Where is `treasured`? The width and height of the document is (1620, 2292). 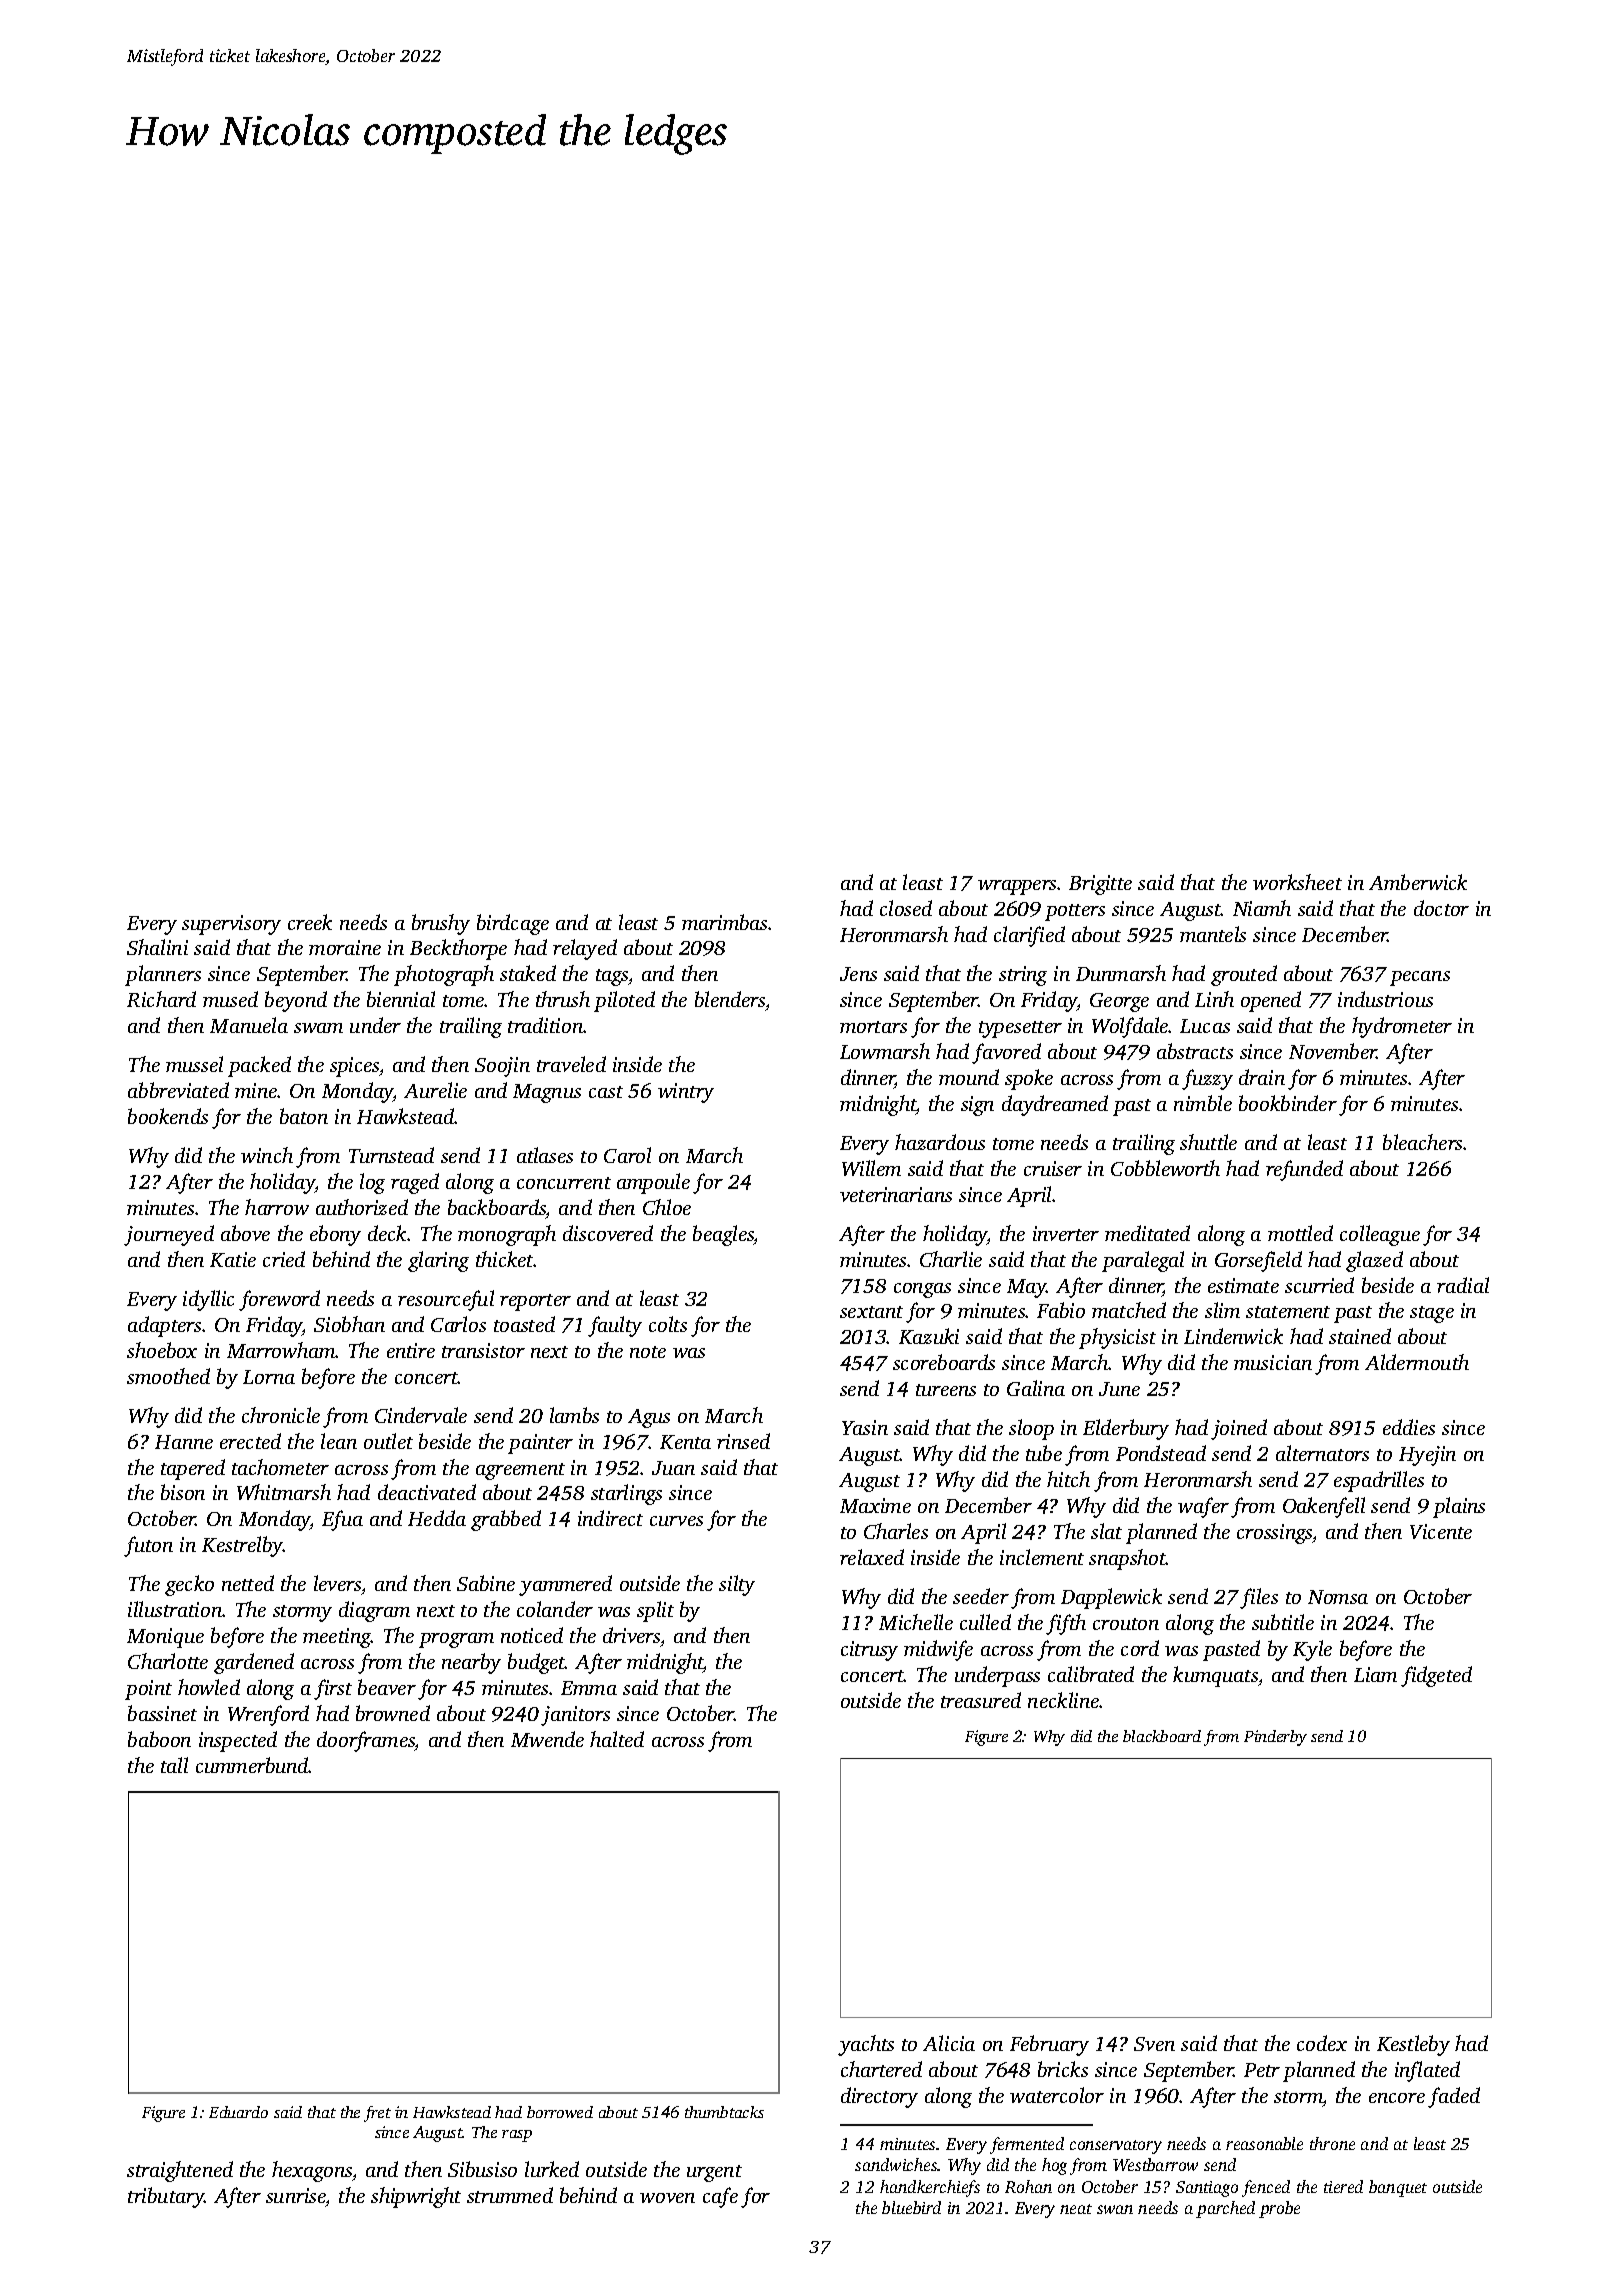
treasured is located at coordinates (981, 1700).
